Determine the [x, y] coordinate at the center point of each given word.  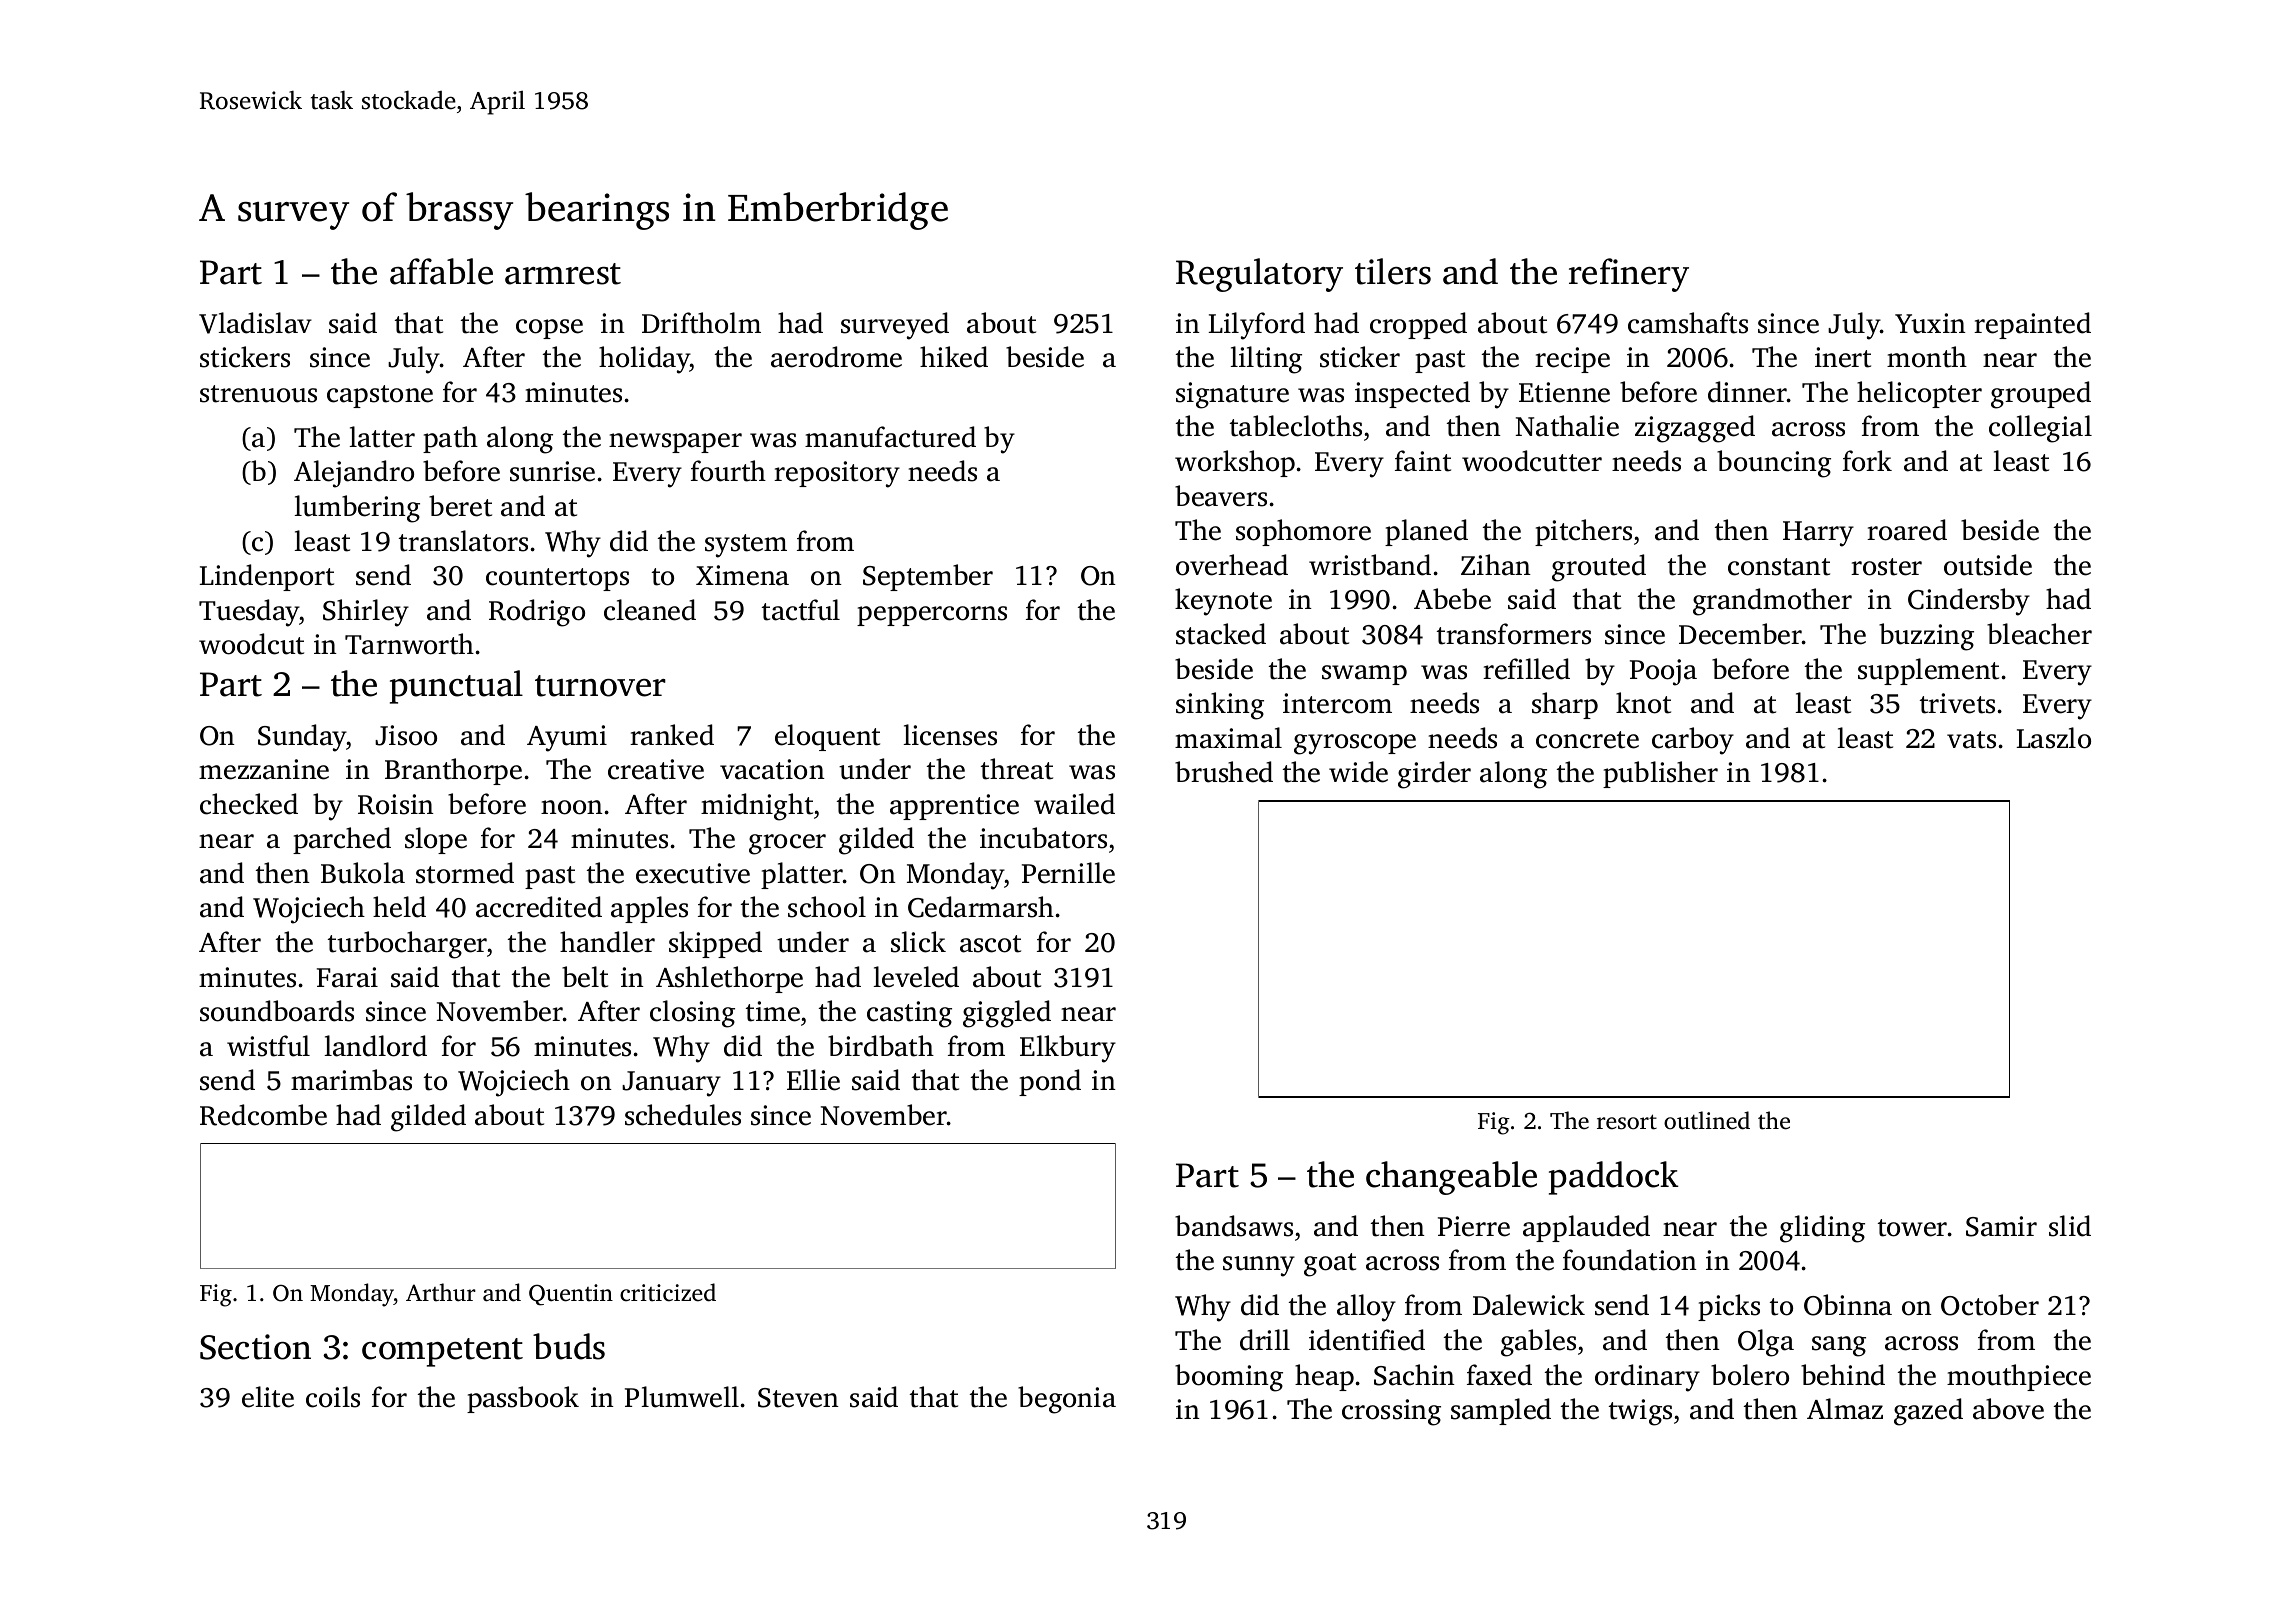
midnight [757, 807]
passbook [523, 1399]
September [928, 577]
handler [607, 942]
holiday [644, 360]
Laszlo [2053, 738]
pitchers [1583, 532]
